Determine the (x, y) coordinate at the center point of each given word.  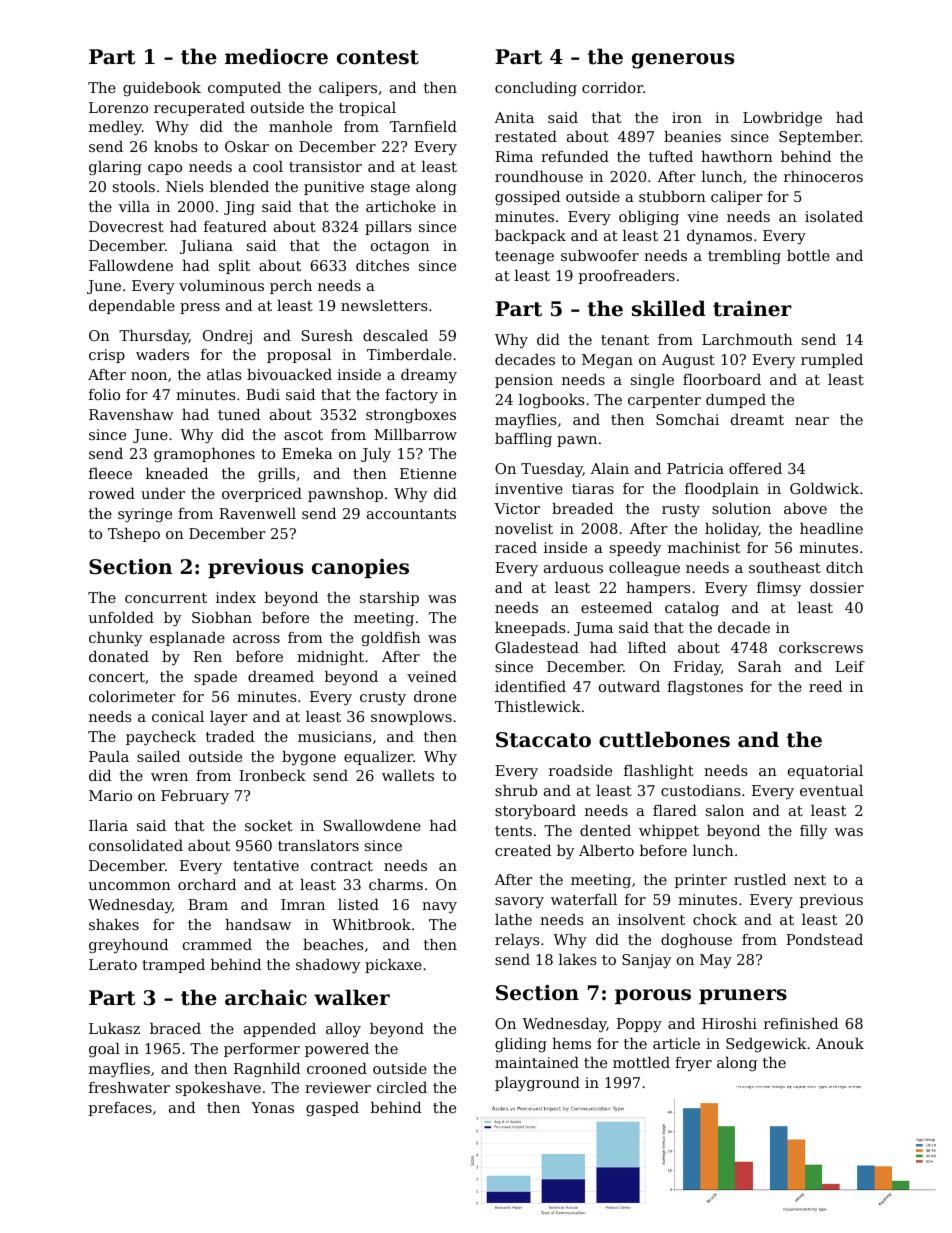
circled (402, 1087)
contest (378, 57)
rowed (112, 493)
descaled (395, 335)
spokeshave (218, 1089)
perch (291, 287)
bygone (309, 758)
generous (683, 61)
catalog (692, 609)
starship (389, 599)
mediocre (276, 56)
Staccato (543, 740)
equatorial (825, 772)
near (812, 421)
